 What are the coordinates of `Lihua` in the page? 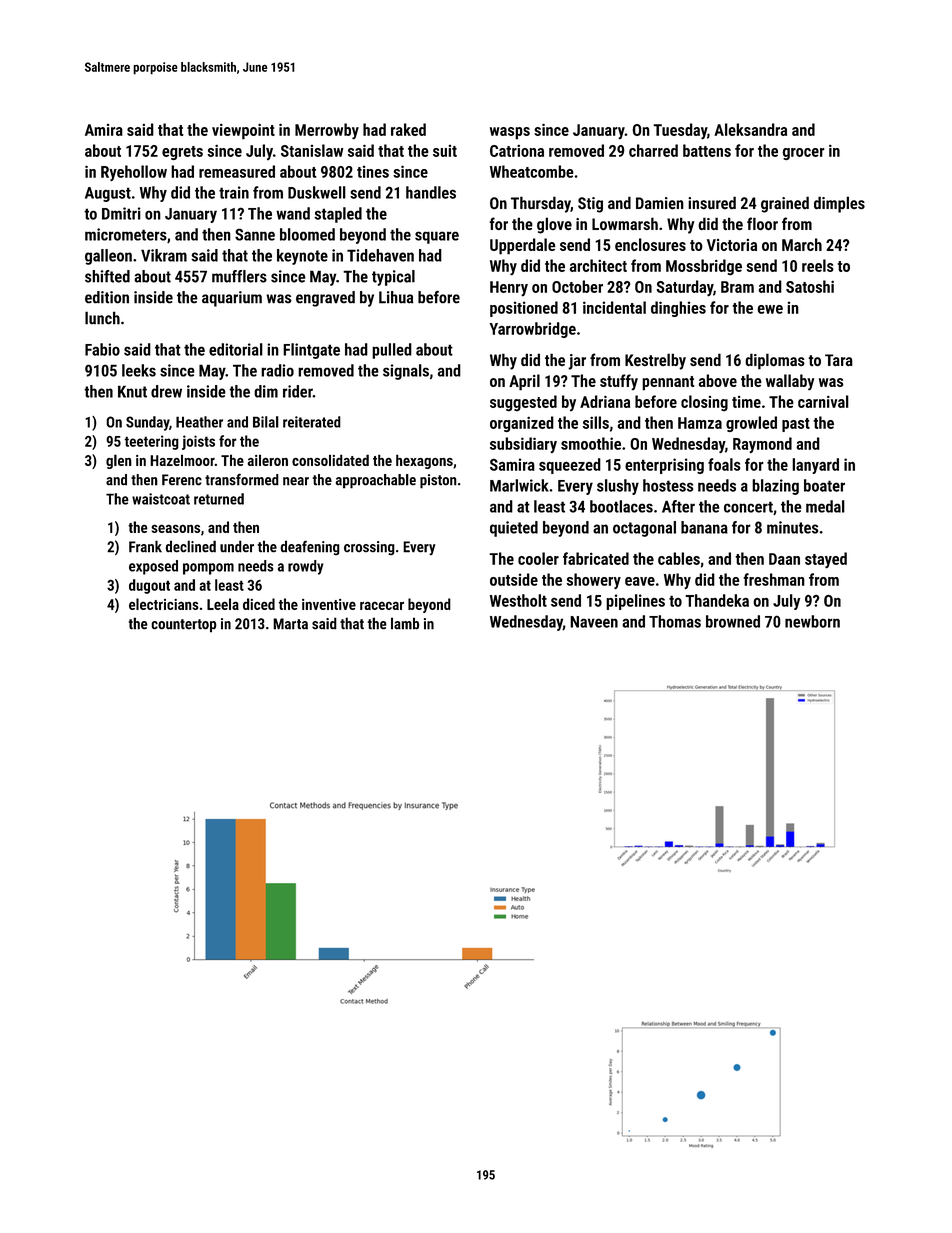 It's located at (396, 297).
